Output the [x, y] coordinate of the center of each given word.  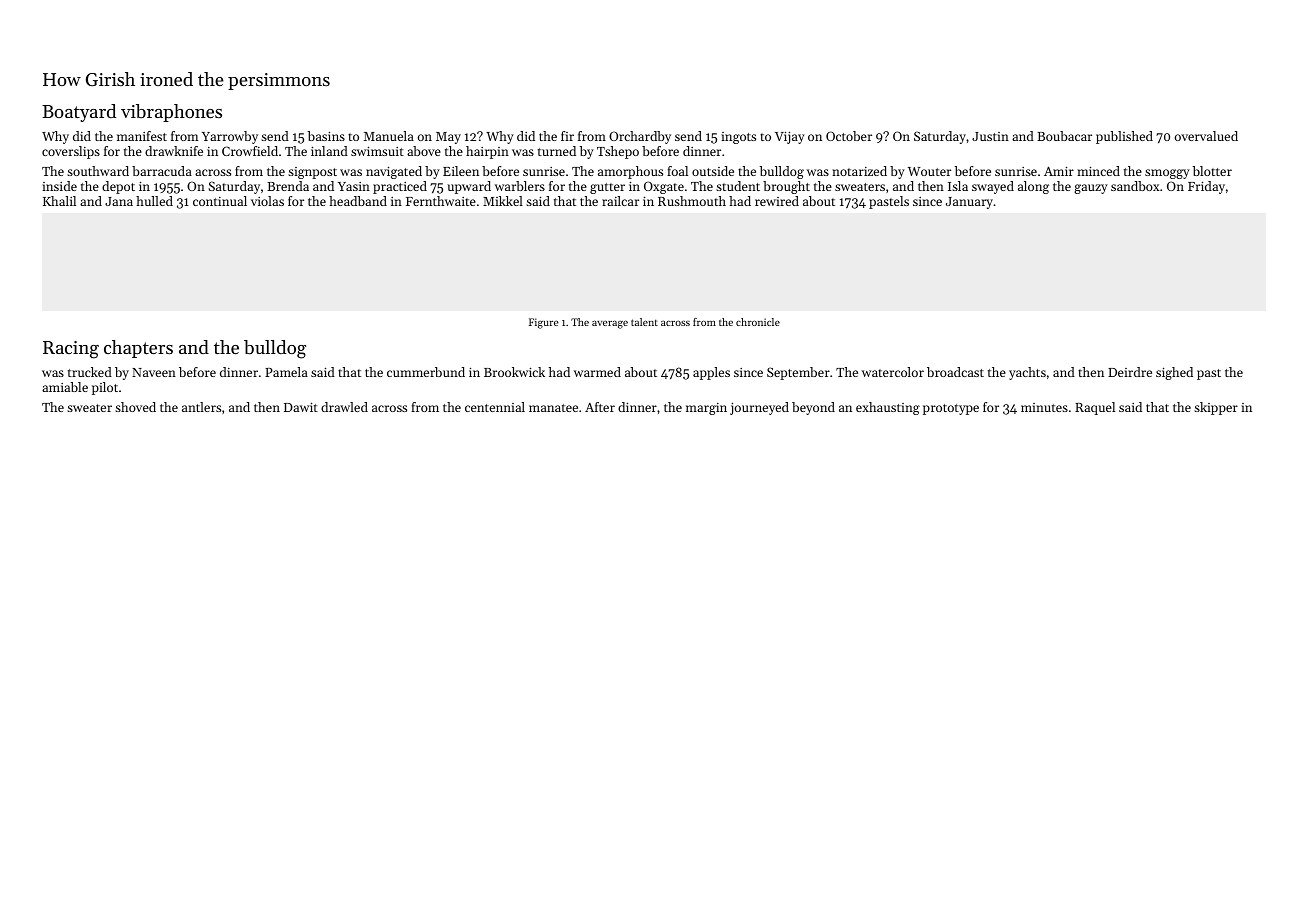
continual [220, 201]
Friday [1206, 187]
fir [567, 136]
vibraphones [171, 113]
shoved [135, 407]
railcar [620, 201]
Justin [990, 136]
